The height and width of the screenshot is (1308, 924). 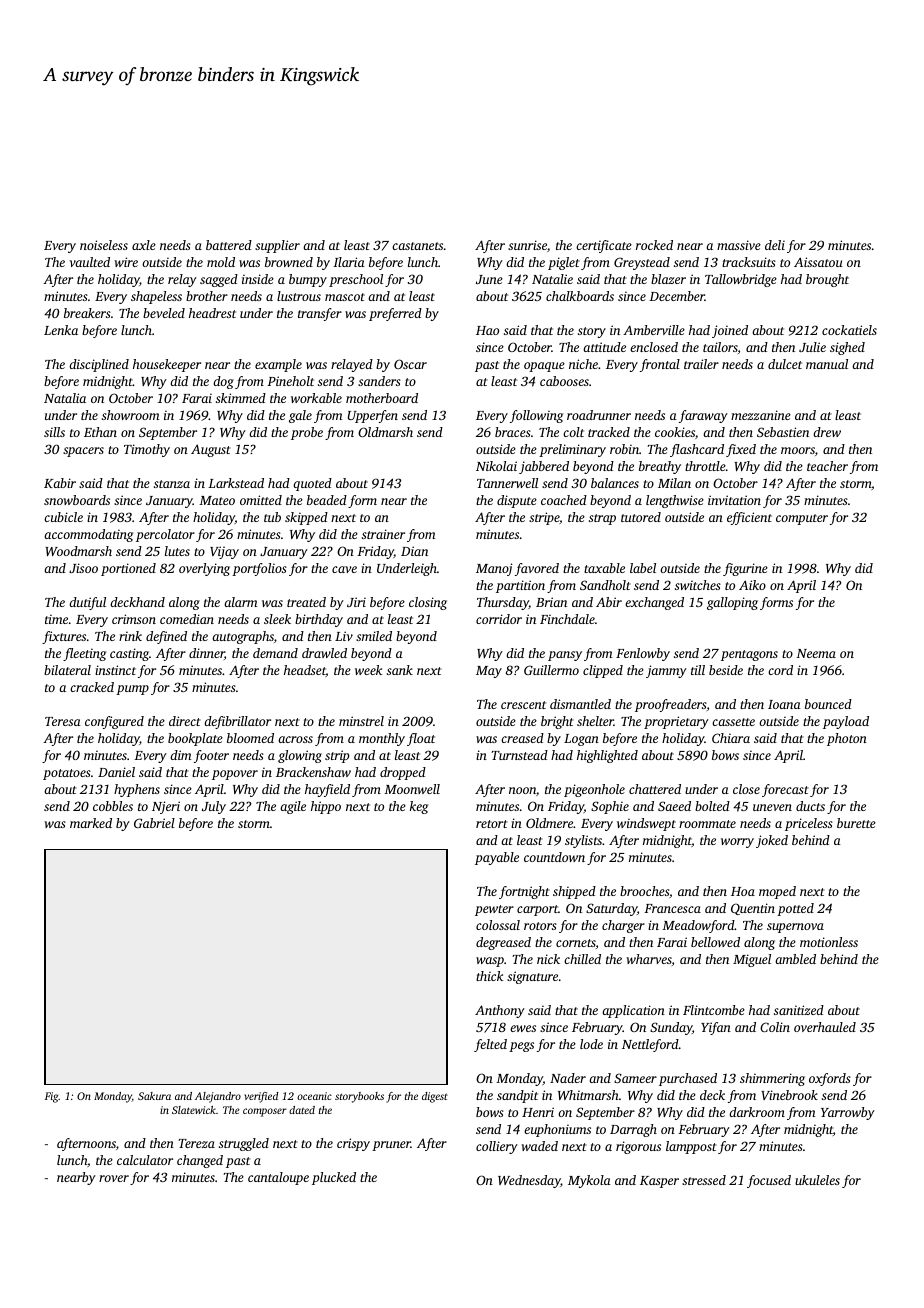 What do you see at coordinates (167, 365) in the screenshot?
I see `housekeeper` at bounding box center [167, 365].
